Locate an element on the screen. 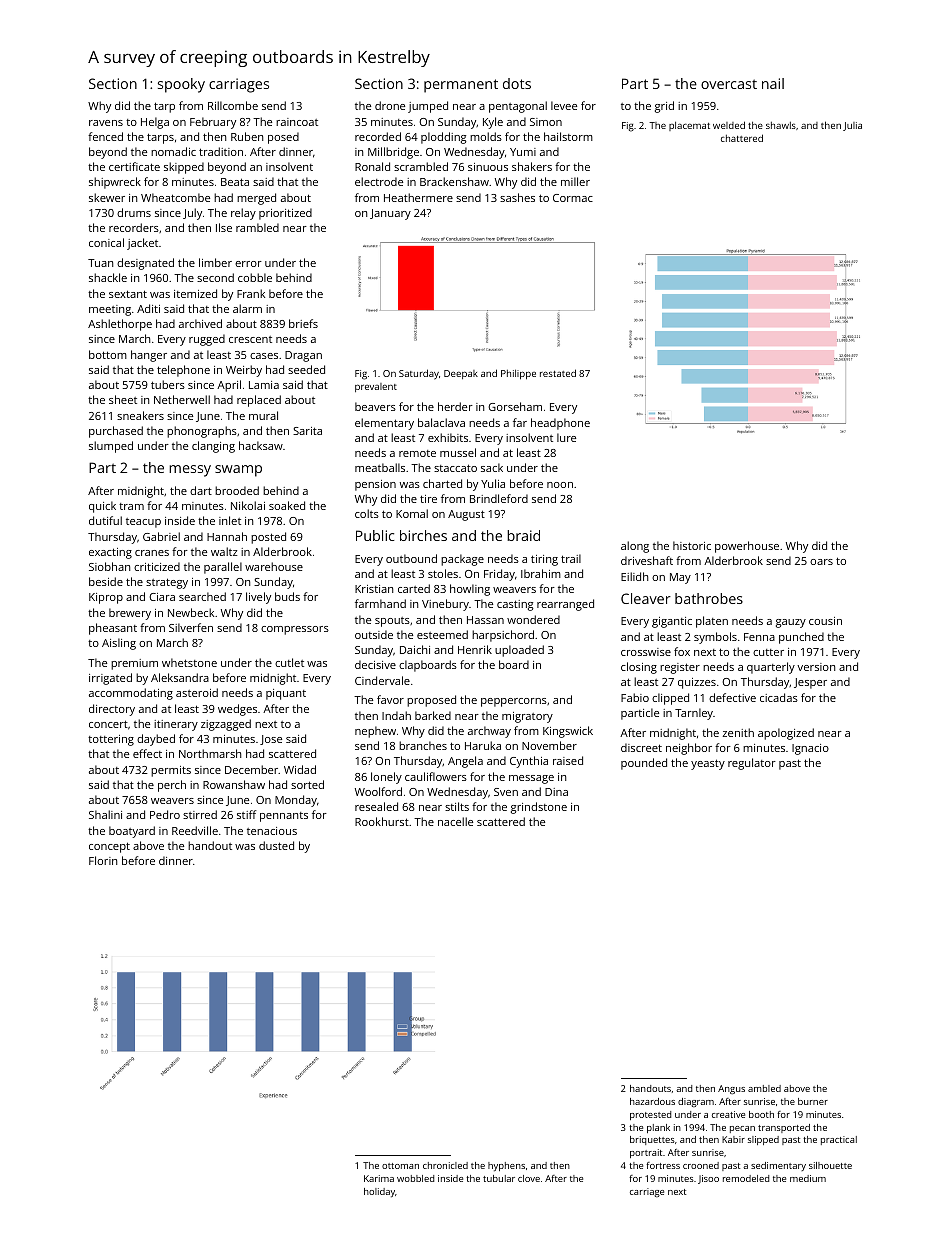 This screenshot has height=1233, width=952. crooned is located at coordinates (701, 1165).
